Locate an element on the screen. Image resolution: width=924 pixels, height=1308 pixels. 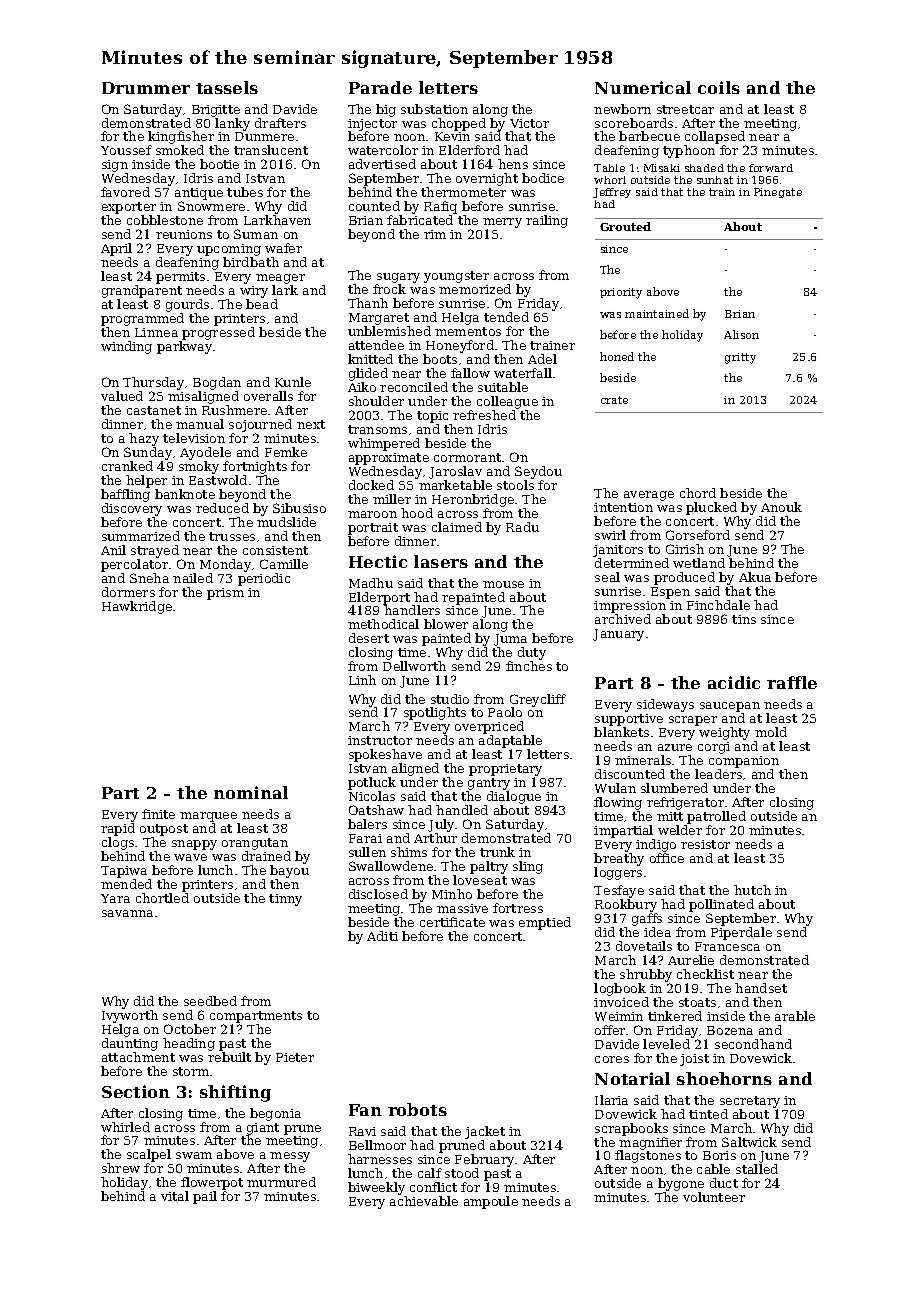
Hawkridge is located at coordinates (137, 607).
